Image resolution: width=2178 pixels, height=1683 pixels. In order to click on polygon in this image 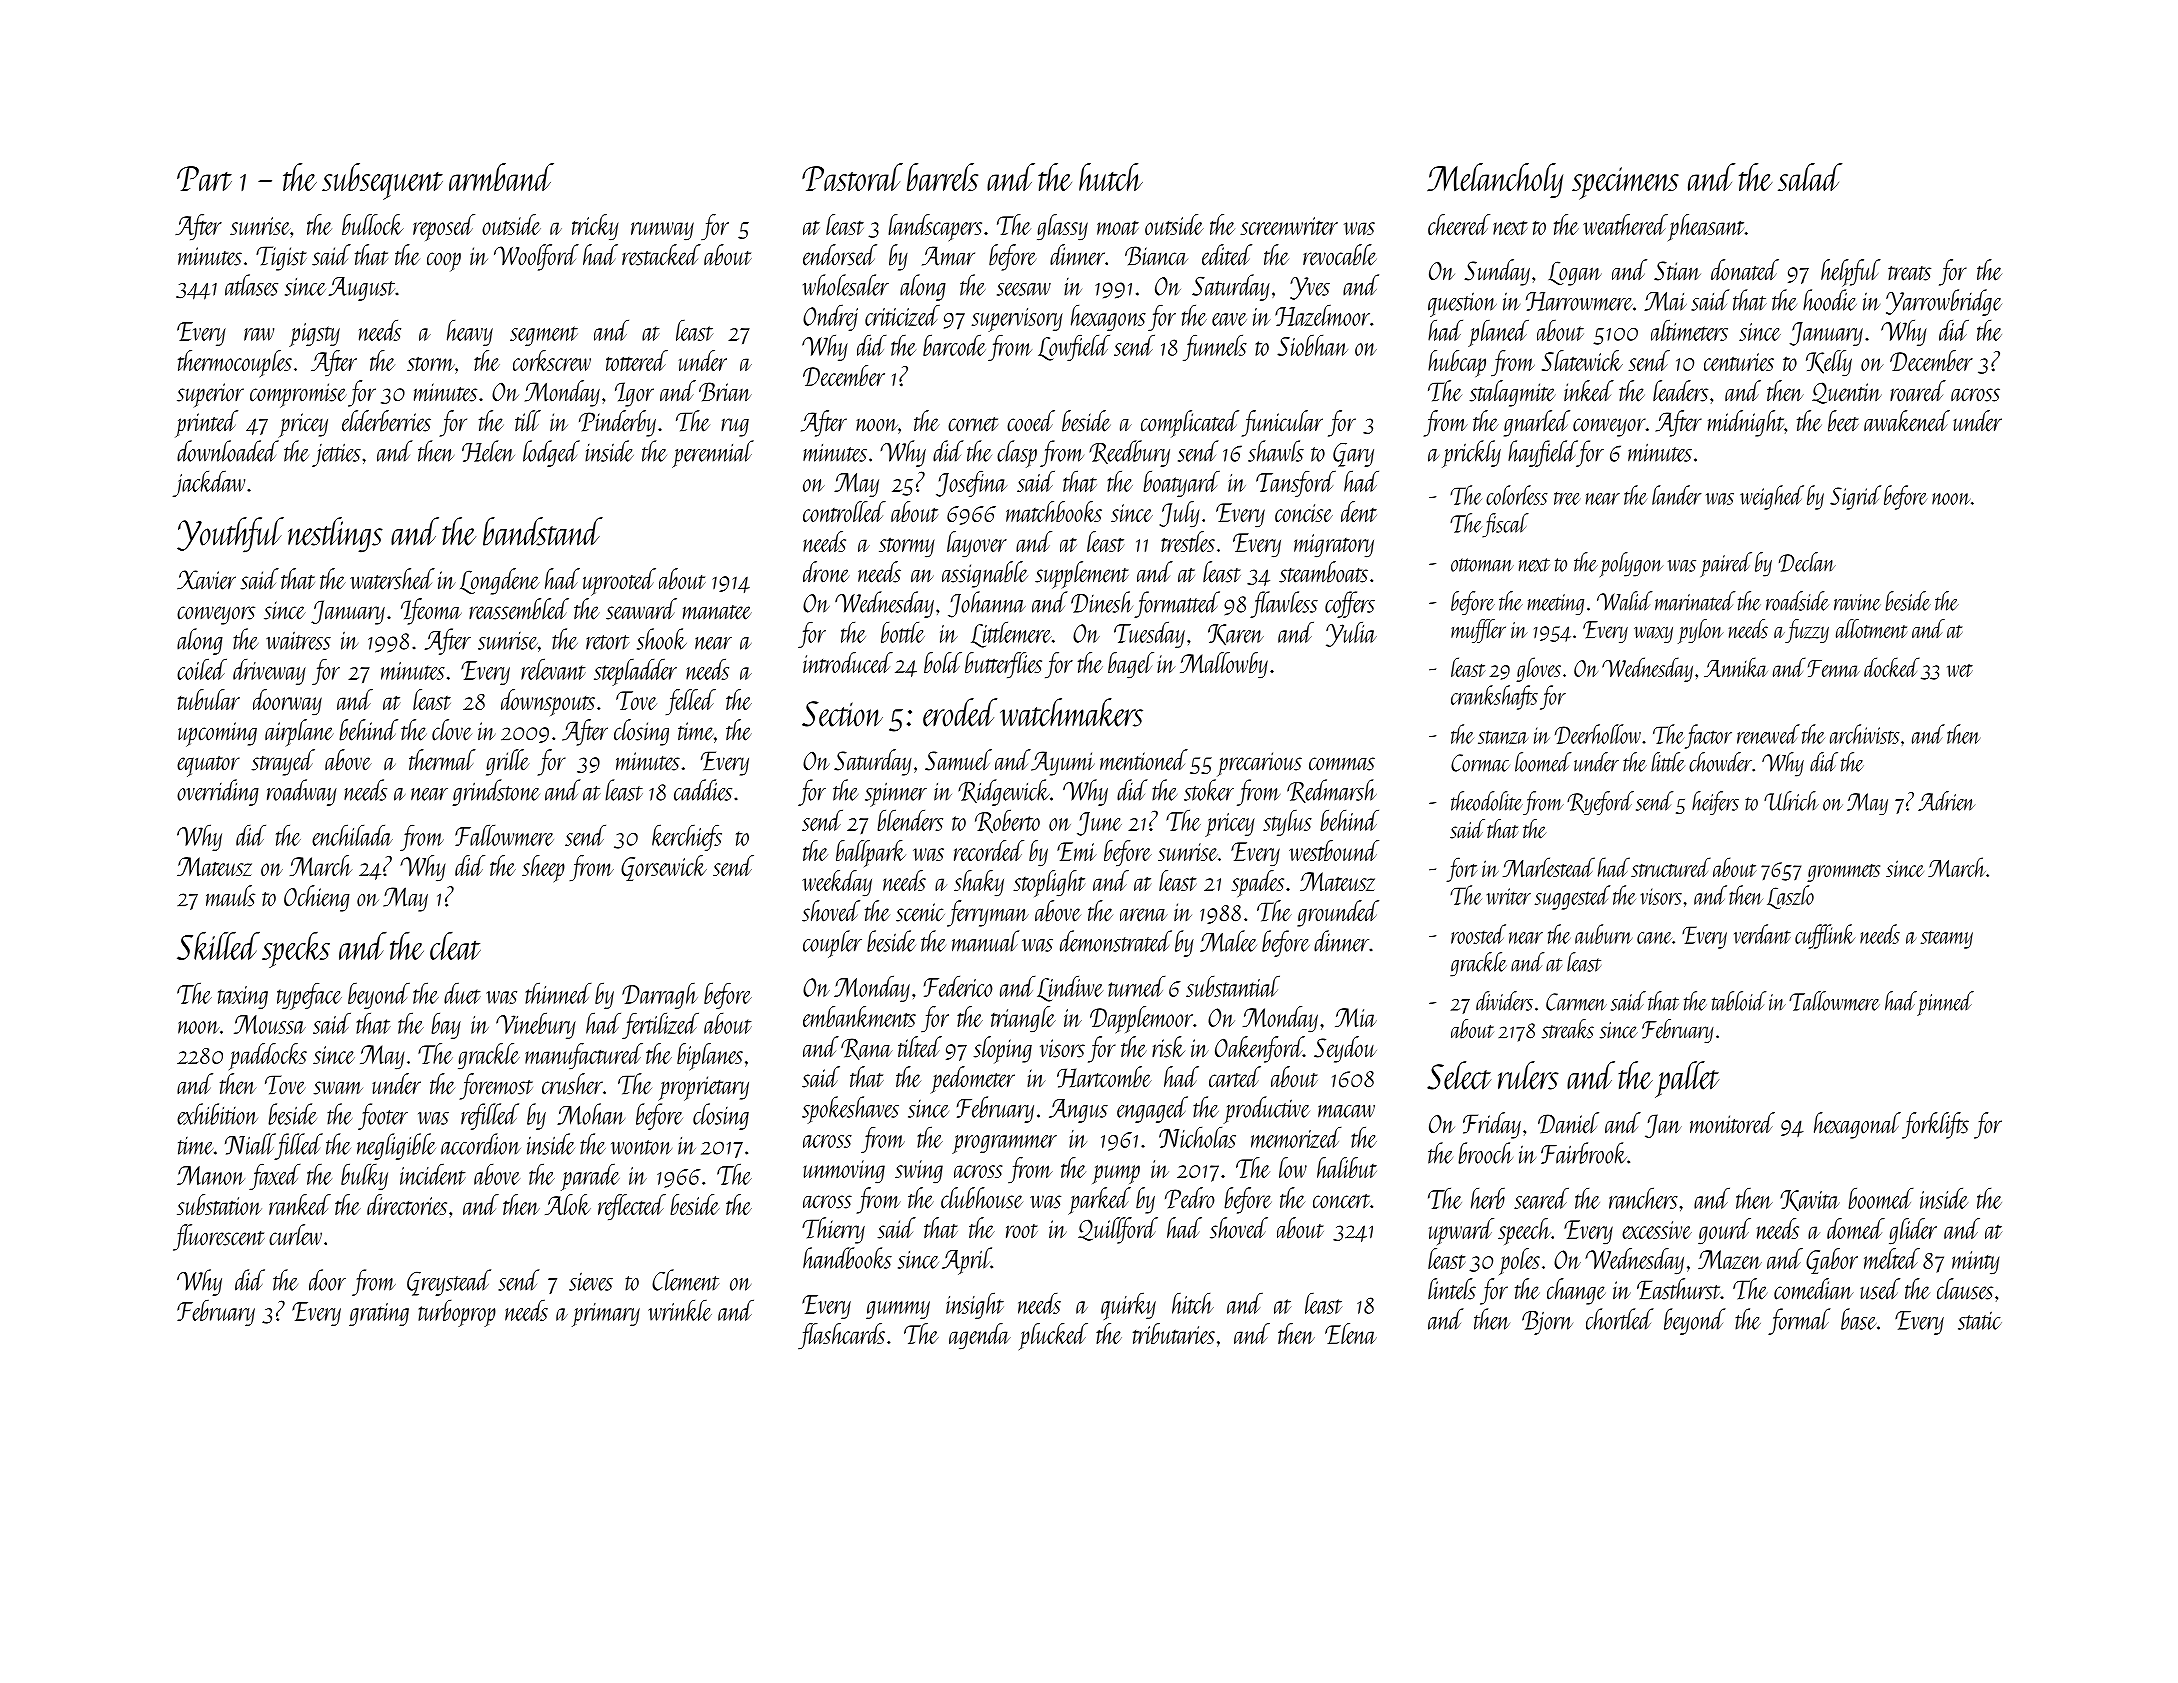, I will do `click(1631, 564)`.
